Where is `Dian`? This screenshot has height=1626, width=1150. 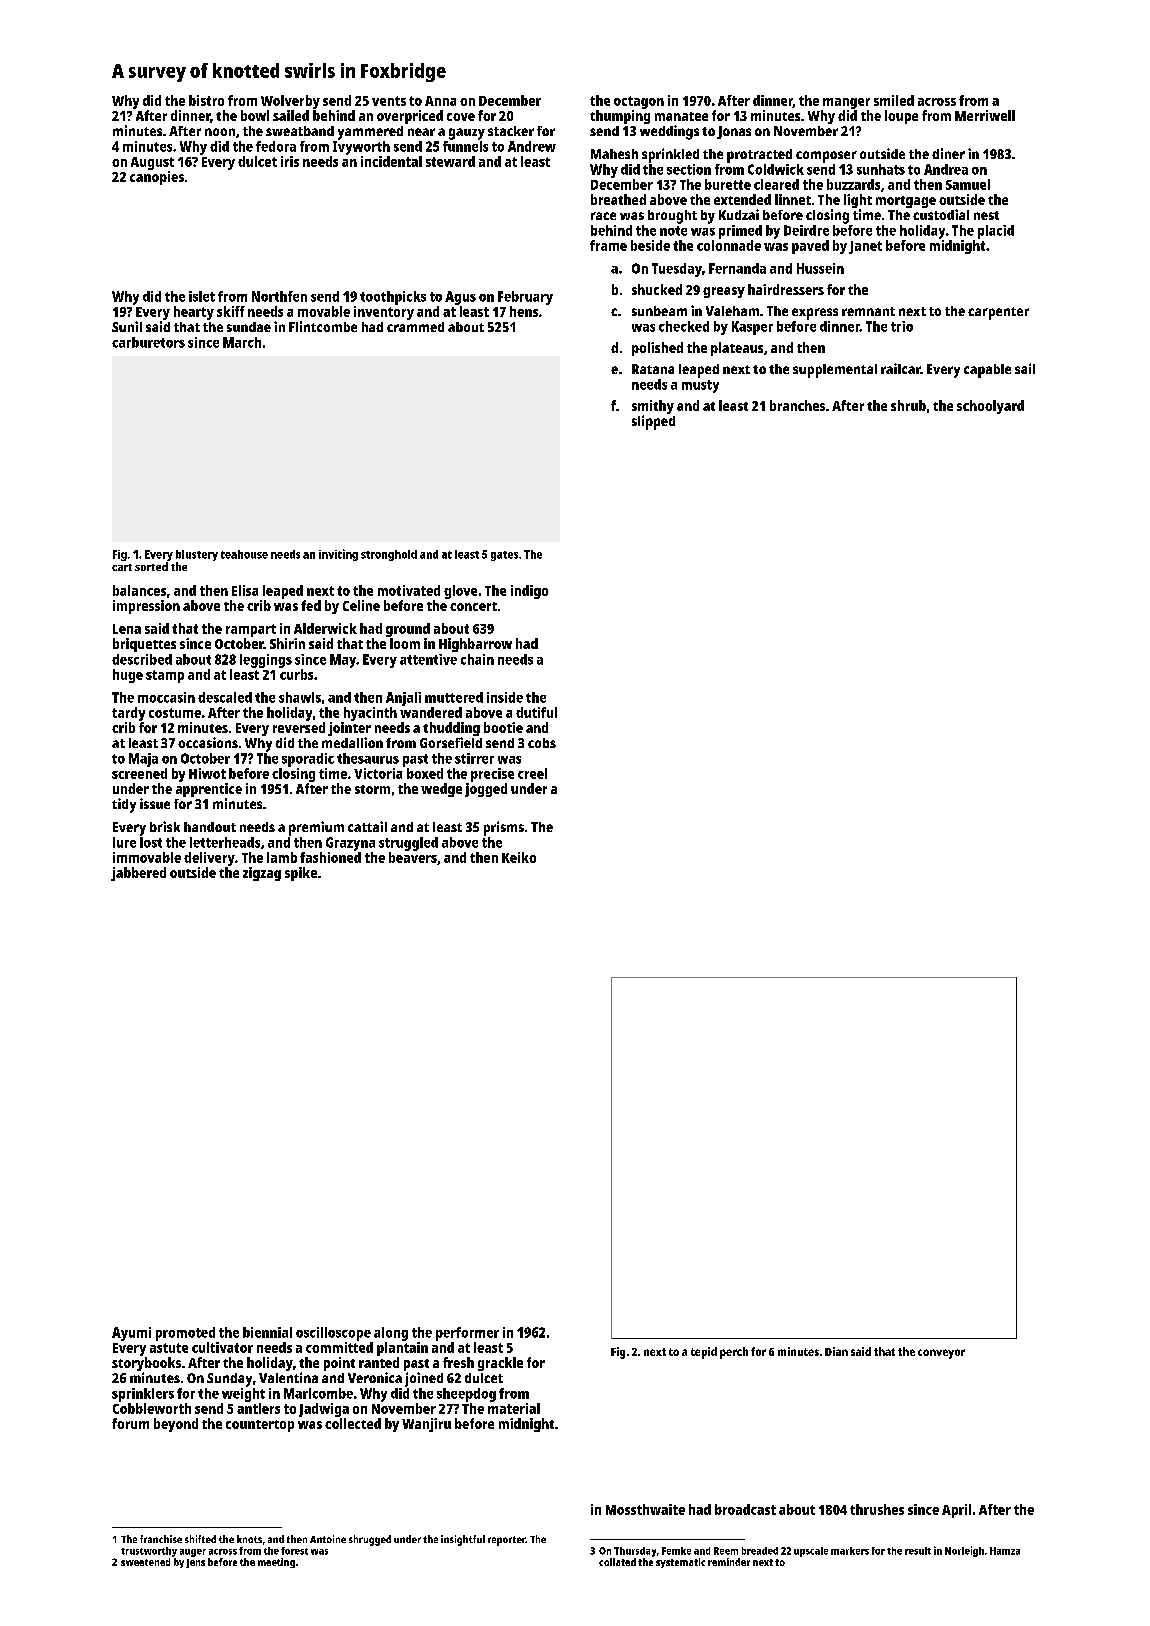
Dian is located at coordinates (836, 1351).
